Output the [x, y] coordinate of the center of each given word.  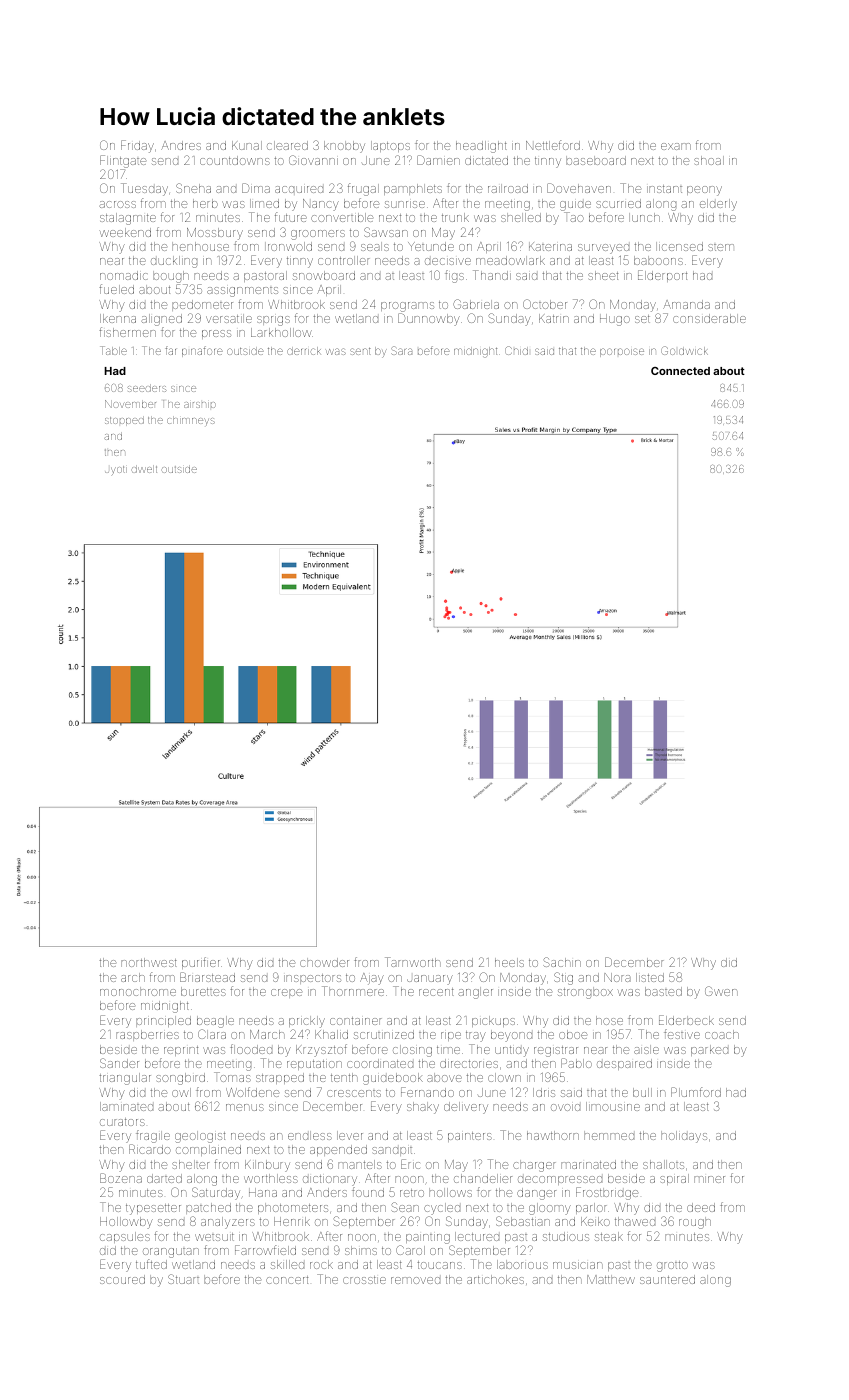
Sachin [562, 962]
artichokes [495, 1279]
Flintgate [123, 161]
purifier [201, 963]
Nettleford [553, 145]
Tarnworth [413, 962]
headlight [481, 147]
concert [287, 1280]
